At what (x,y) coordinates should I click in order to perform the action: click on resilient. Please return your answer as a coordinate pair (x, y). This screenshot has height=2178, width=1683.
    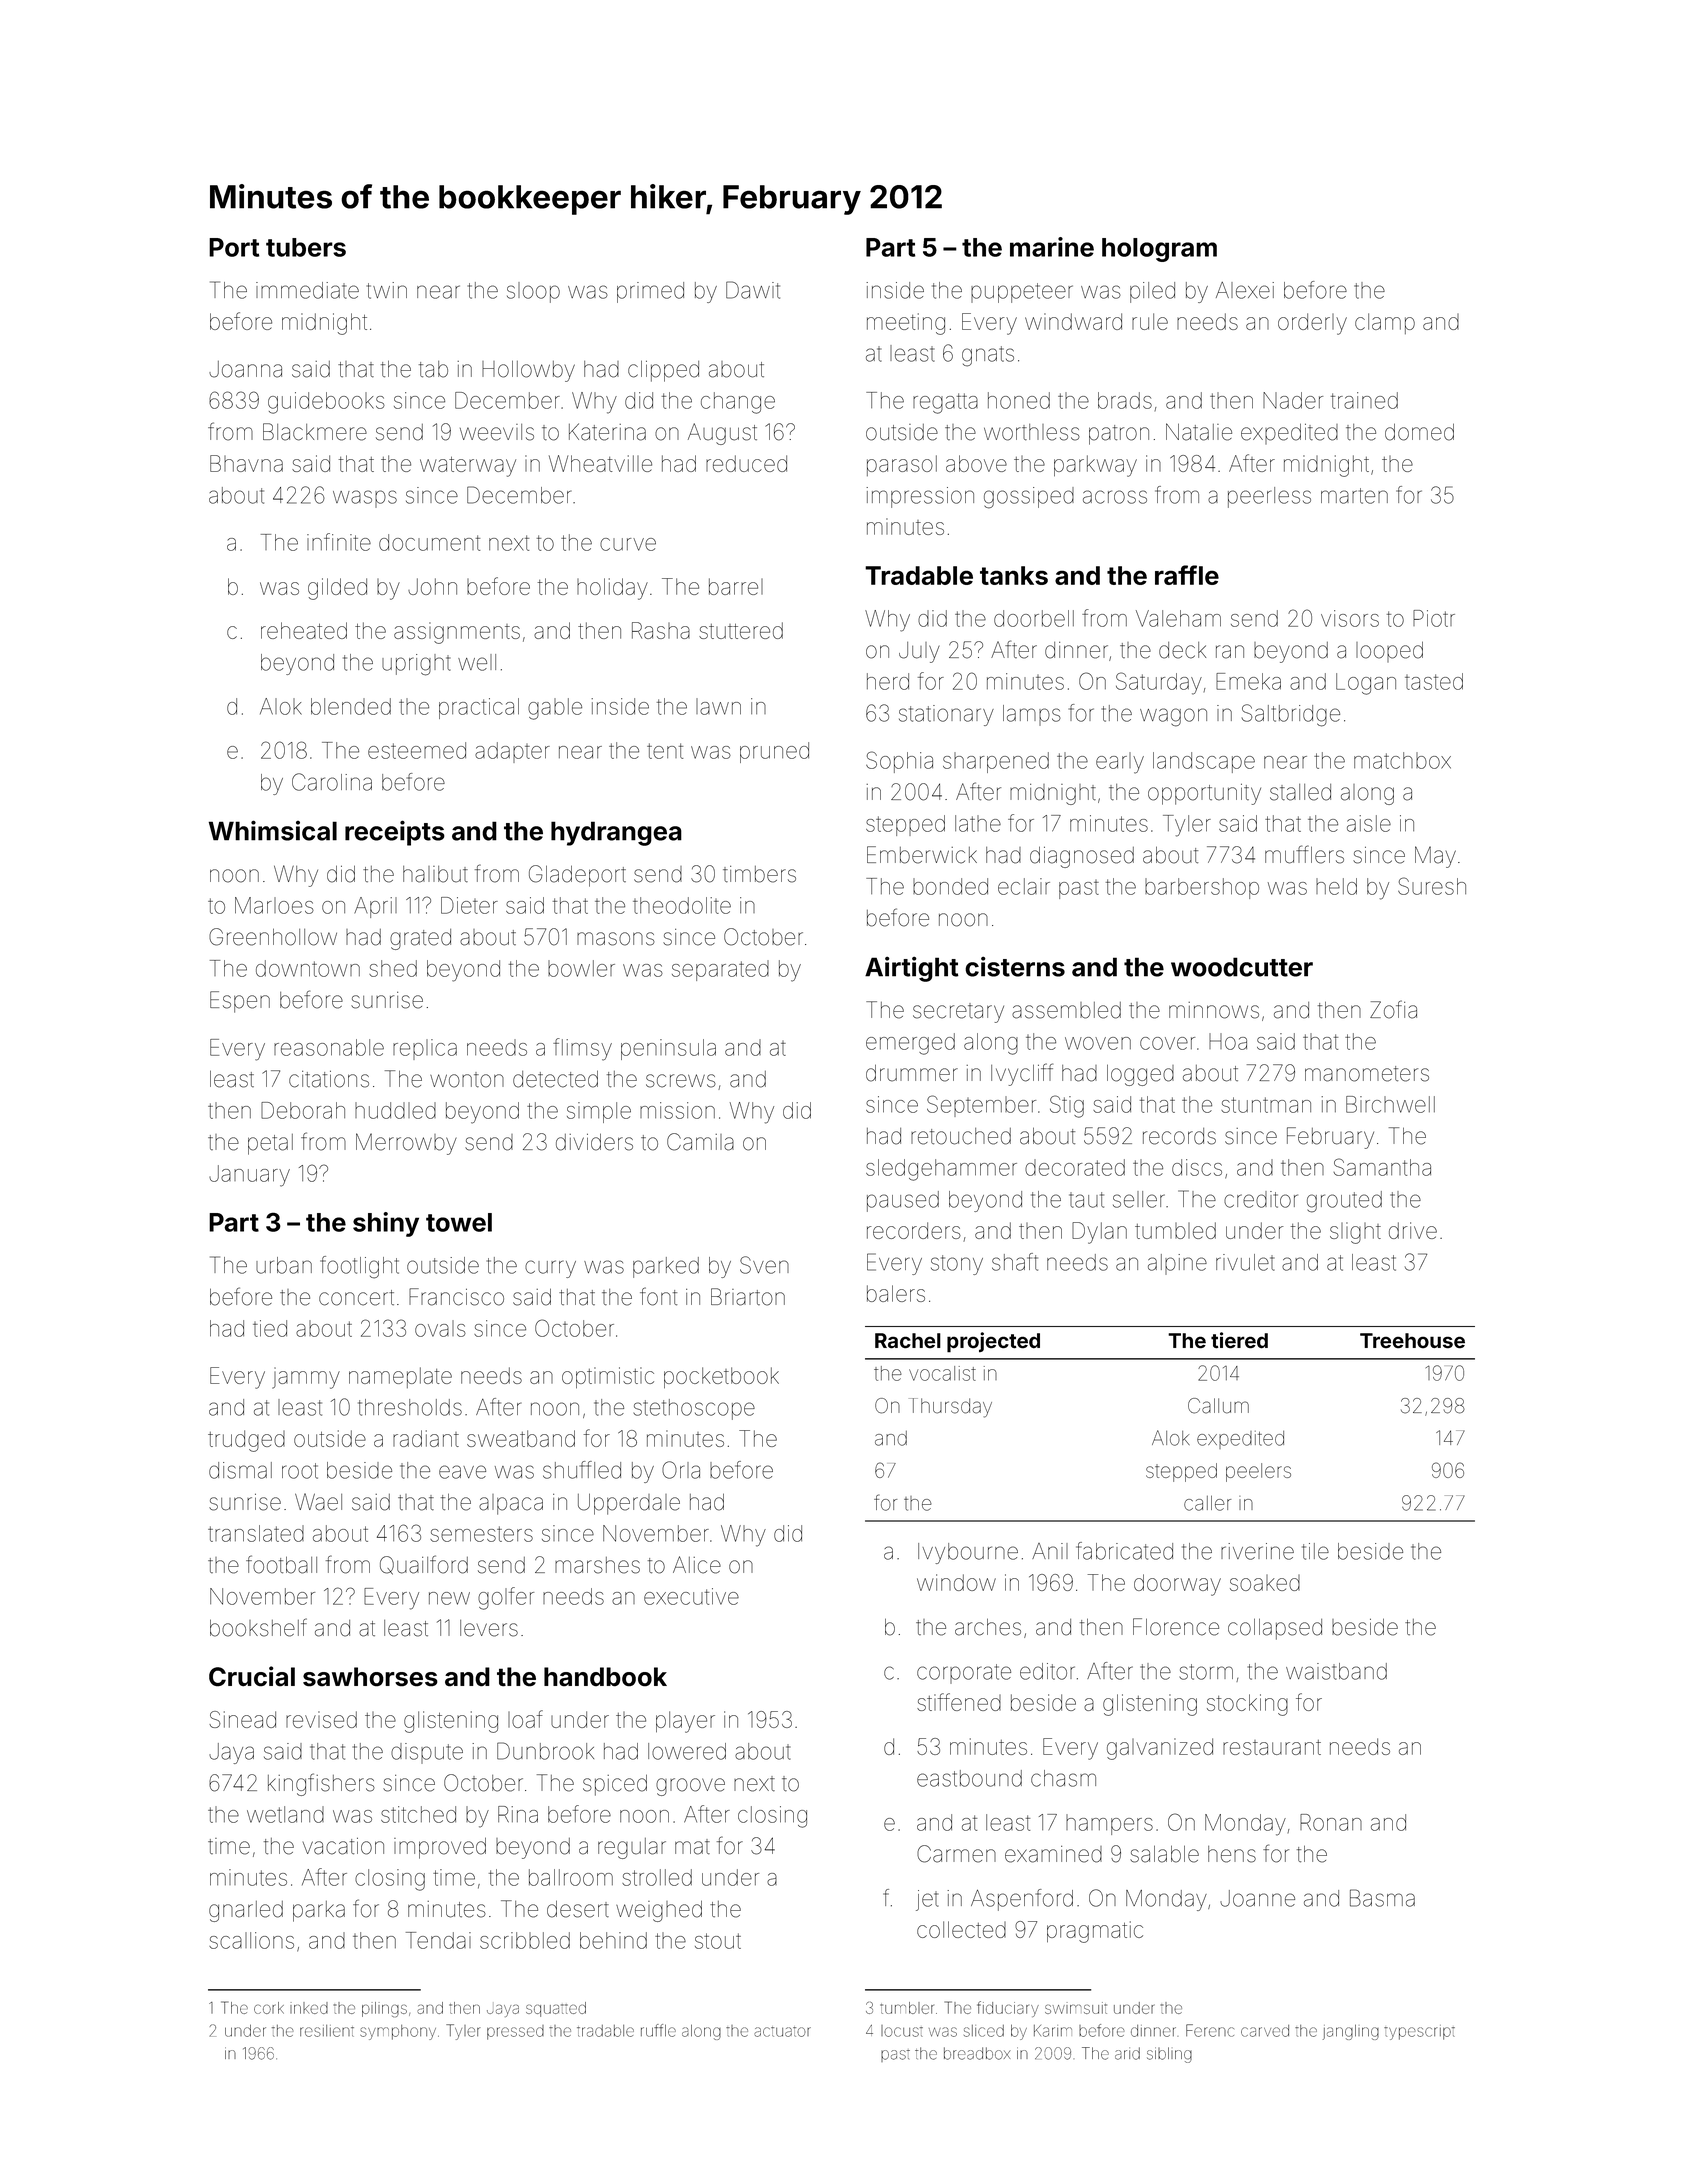
    Looking at the image, I should click on (327, 2031).
